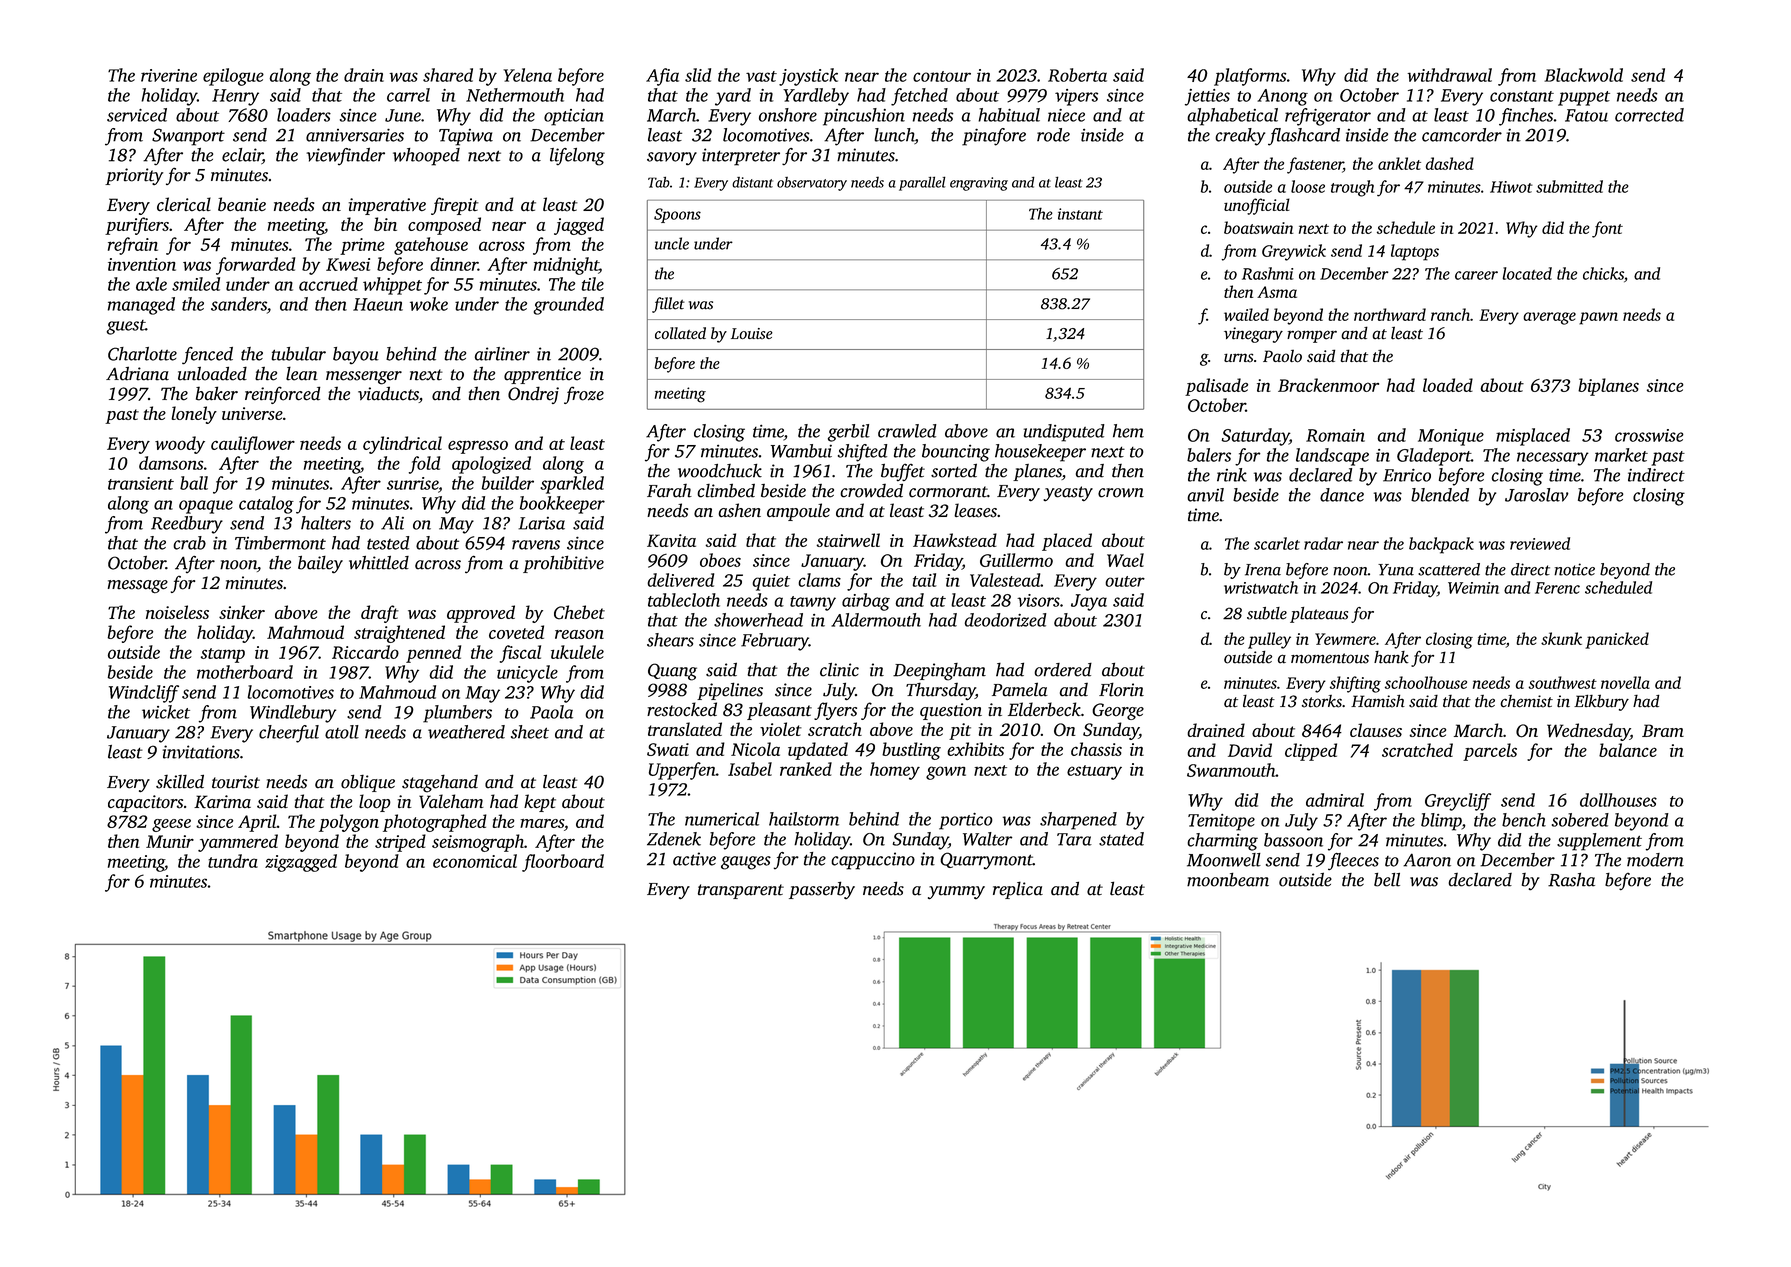  Describe the element at coordinates (238, 843) in the image. I see `yammered` at that location.
